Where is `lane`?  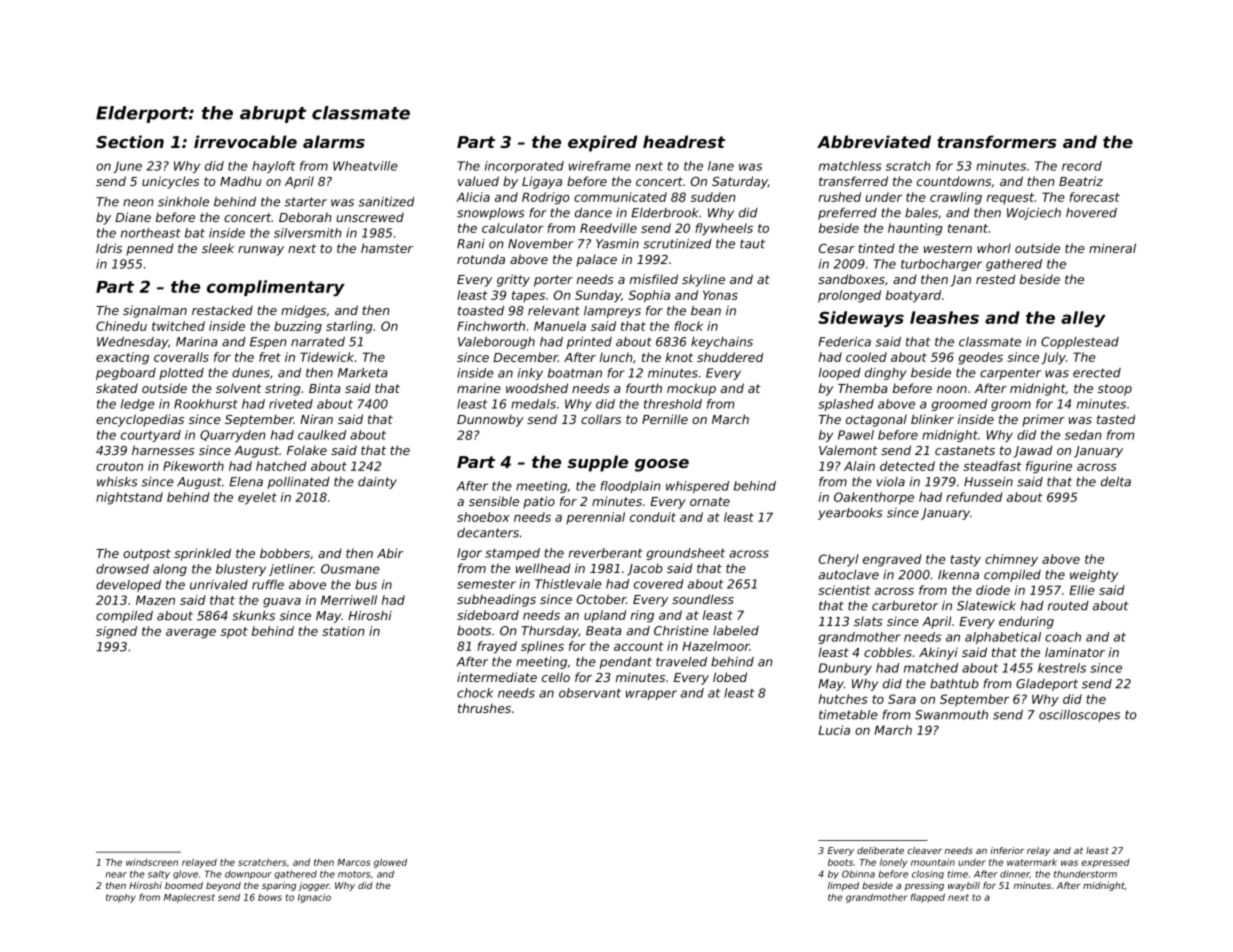
lane is located at coordinates (721, 166).
